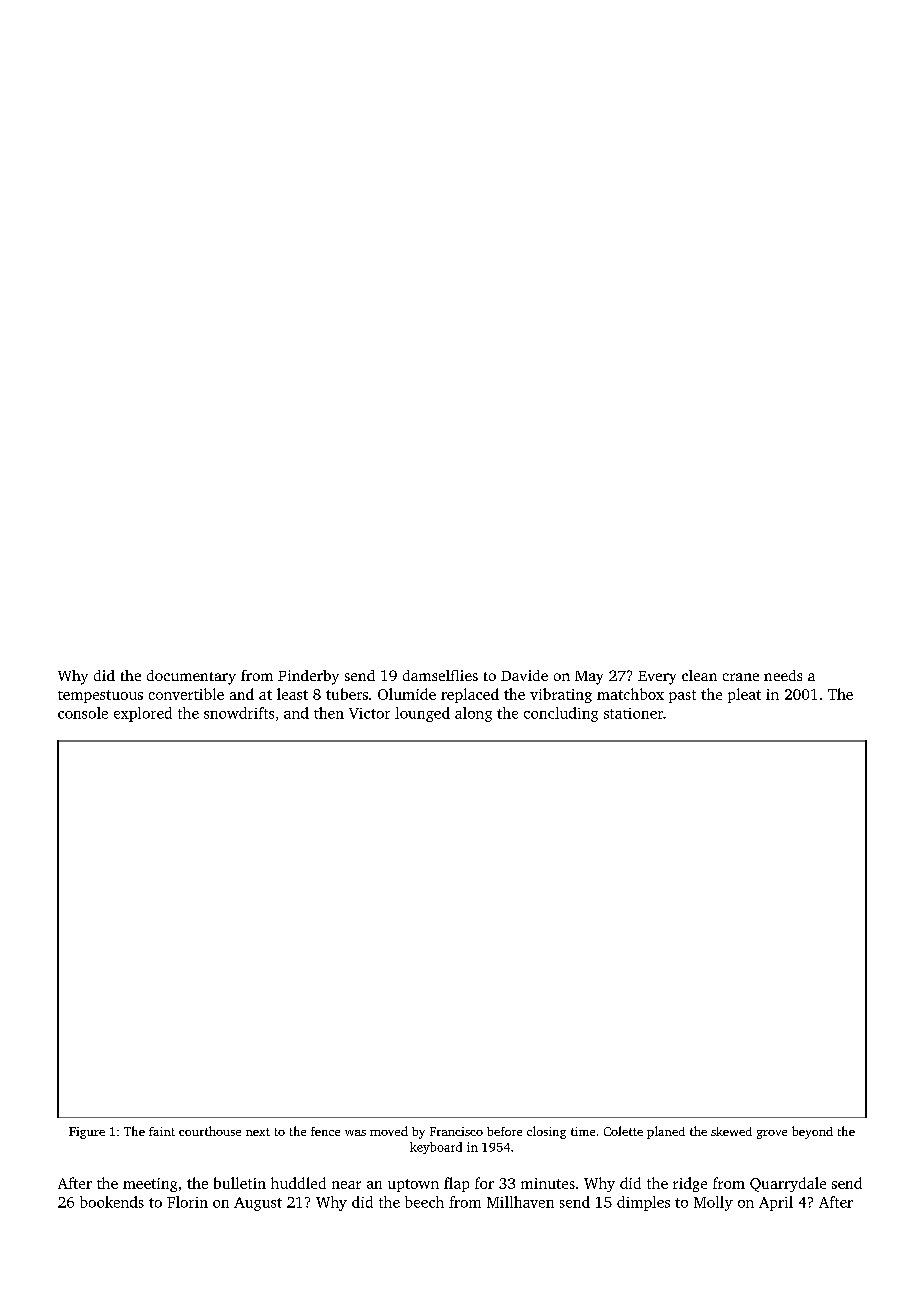 The width and height of the screenshot is (924, 1308). Describe the element at coordinates (389, 1131) in the screenshot. I see `moved` at that location.
